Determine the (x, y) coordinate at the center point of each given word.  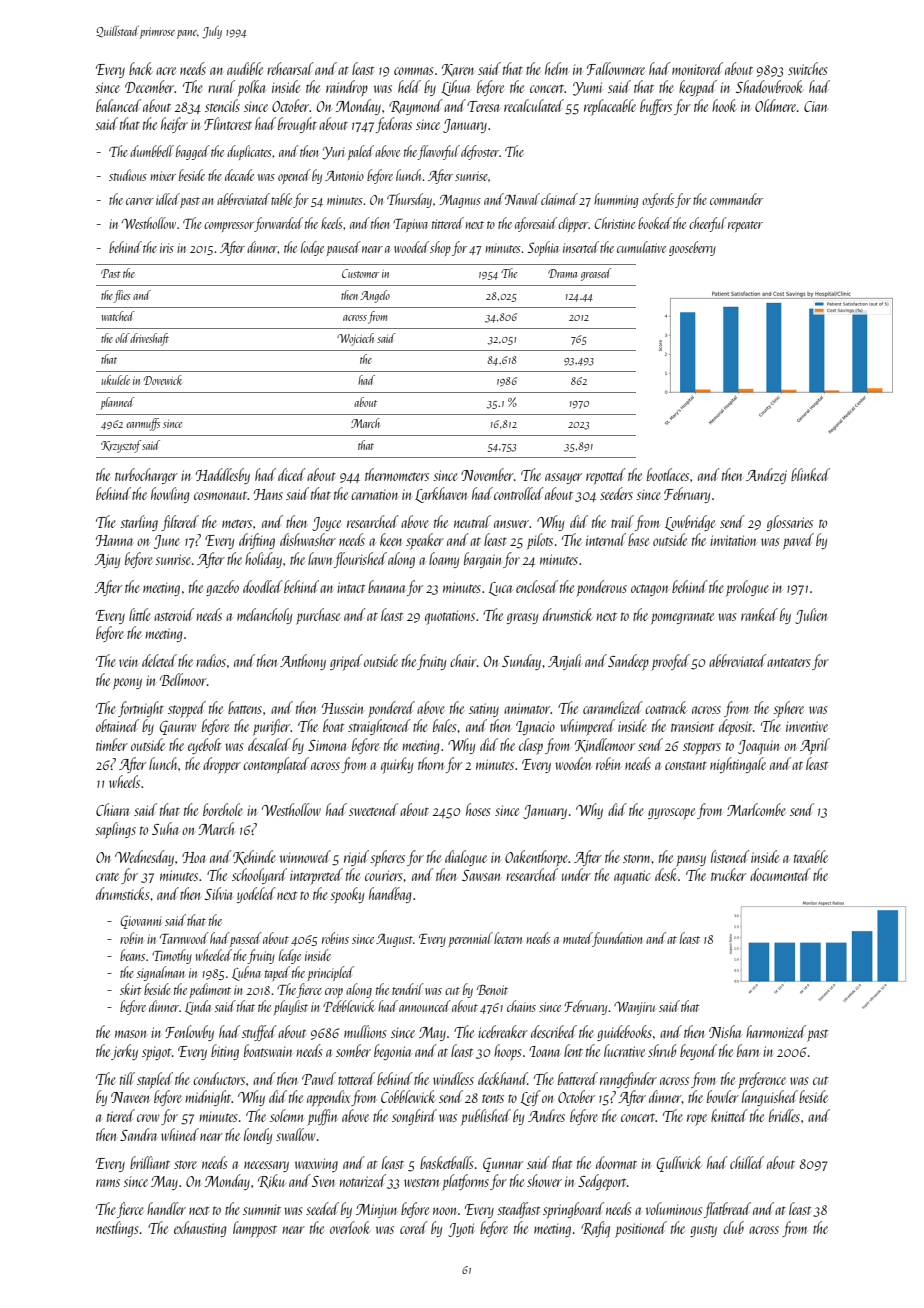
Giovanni (141, 922)
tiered (121, 1115)
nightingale (738, 765)
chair (463, 660)
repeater (745, 226)
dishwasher (308, 539)
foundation (617, 939)
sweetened (373, 809)
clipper (573, 224)
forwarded (278, 224)
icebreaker (503, 1031)
